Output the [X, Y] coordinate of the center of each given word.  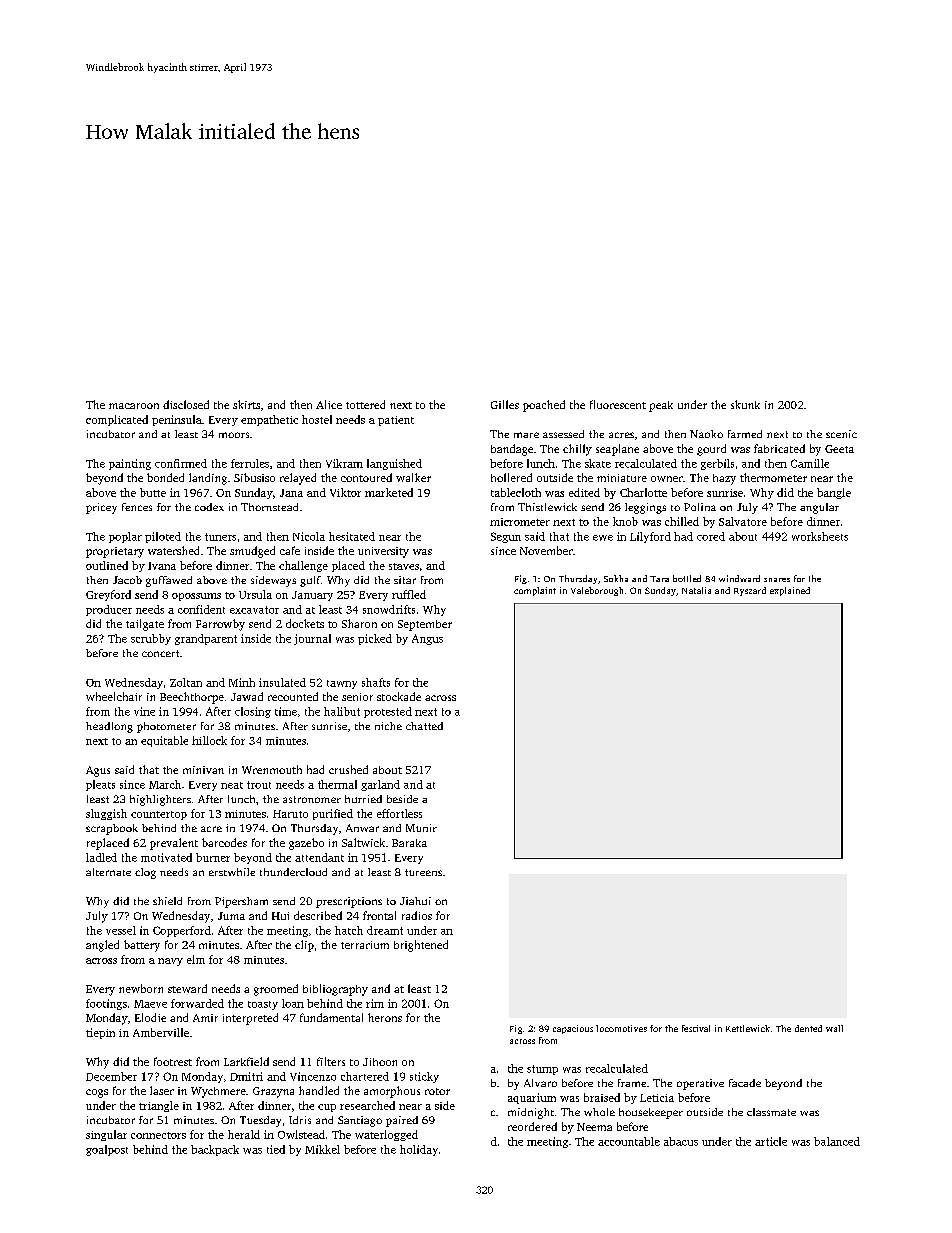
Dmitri [246, 1076]
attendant [319, 857]
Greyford [108, 595]
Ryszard [750, 591]
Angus [427, 639]
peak [661, 406]
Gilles [505, 404]
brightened [421, 946]
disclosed [186, 404]
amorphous [392, 1092]
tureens [423, 872]
